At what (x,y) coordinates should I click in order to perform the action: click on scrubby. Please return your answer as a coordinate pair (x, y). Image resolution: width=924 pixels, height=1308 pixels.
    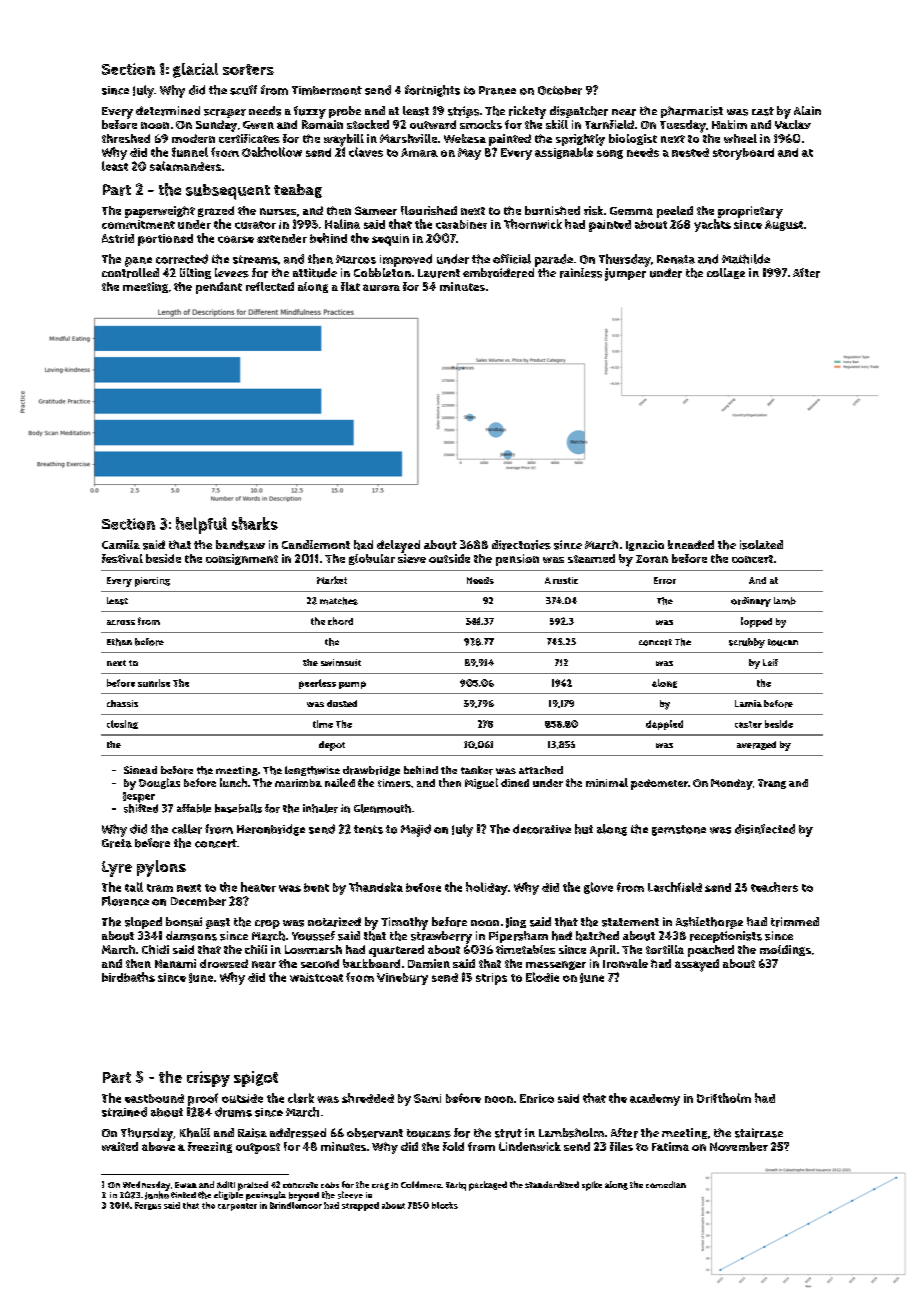
    Looking at the image, I should click on (747, 643).
